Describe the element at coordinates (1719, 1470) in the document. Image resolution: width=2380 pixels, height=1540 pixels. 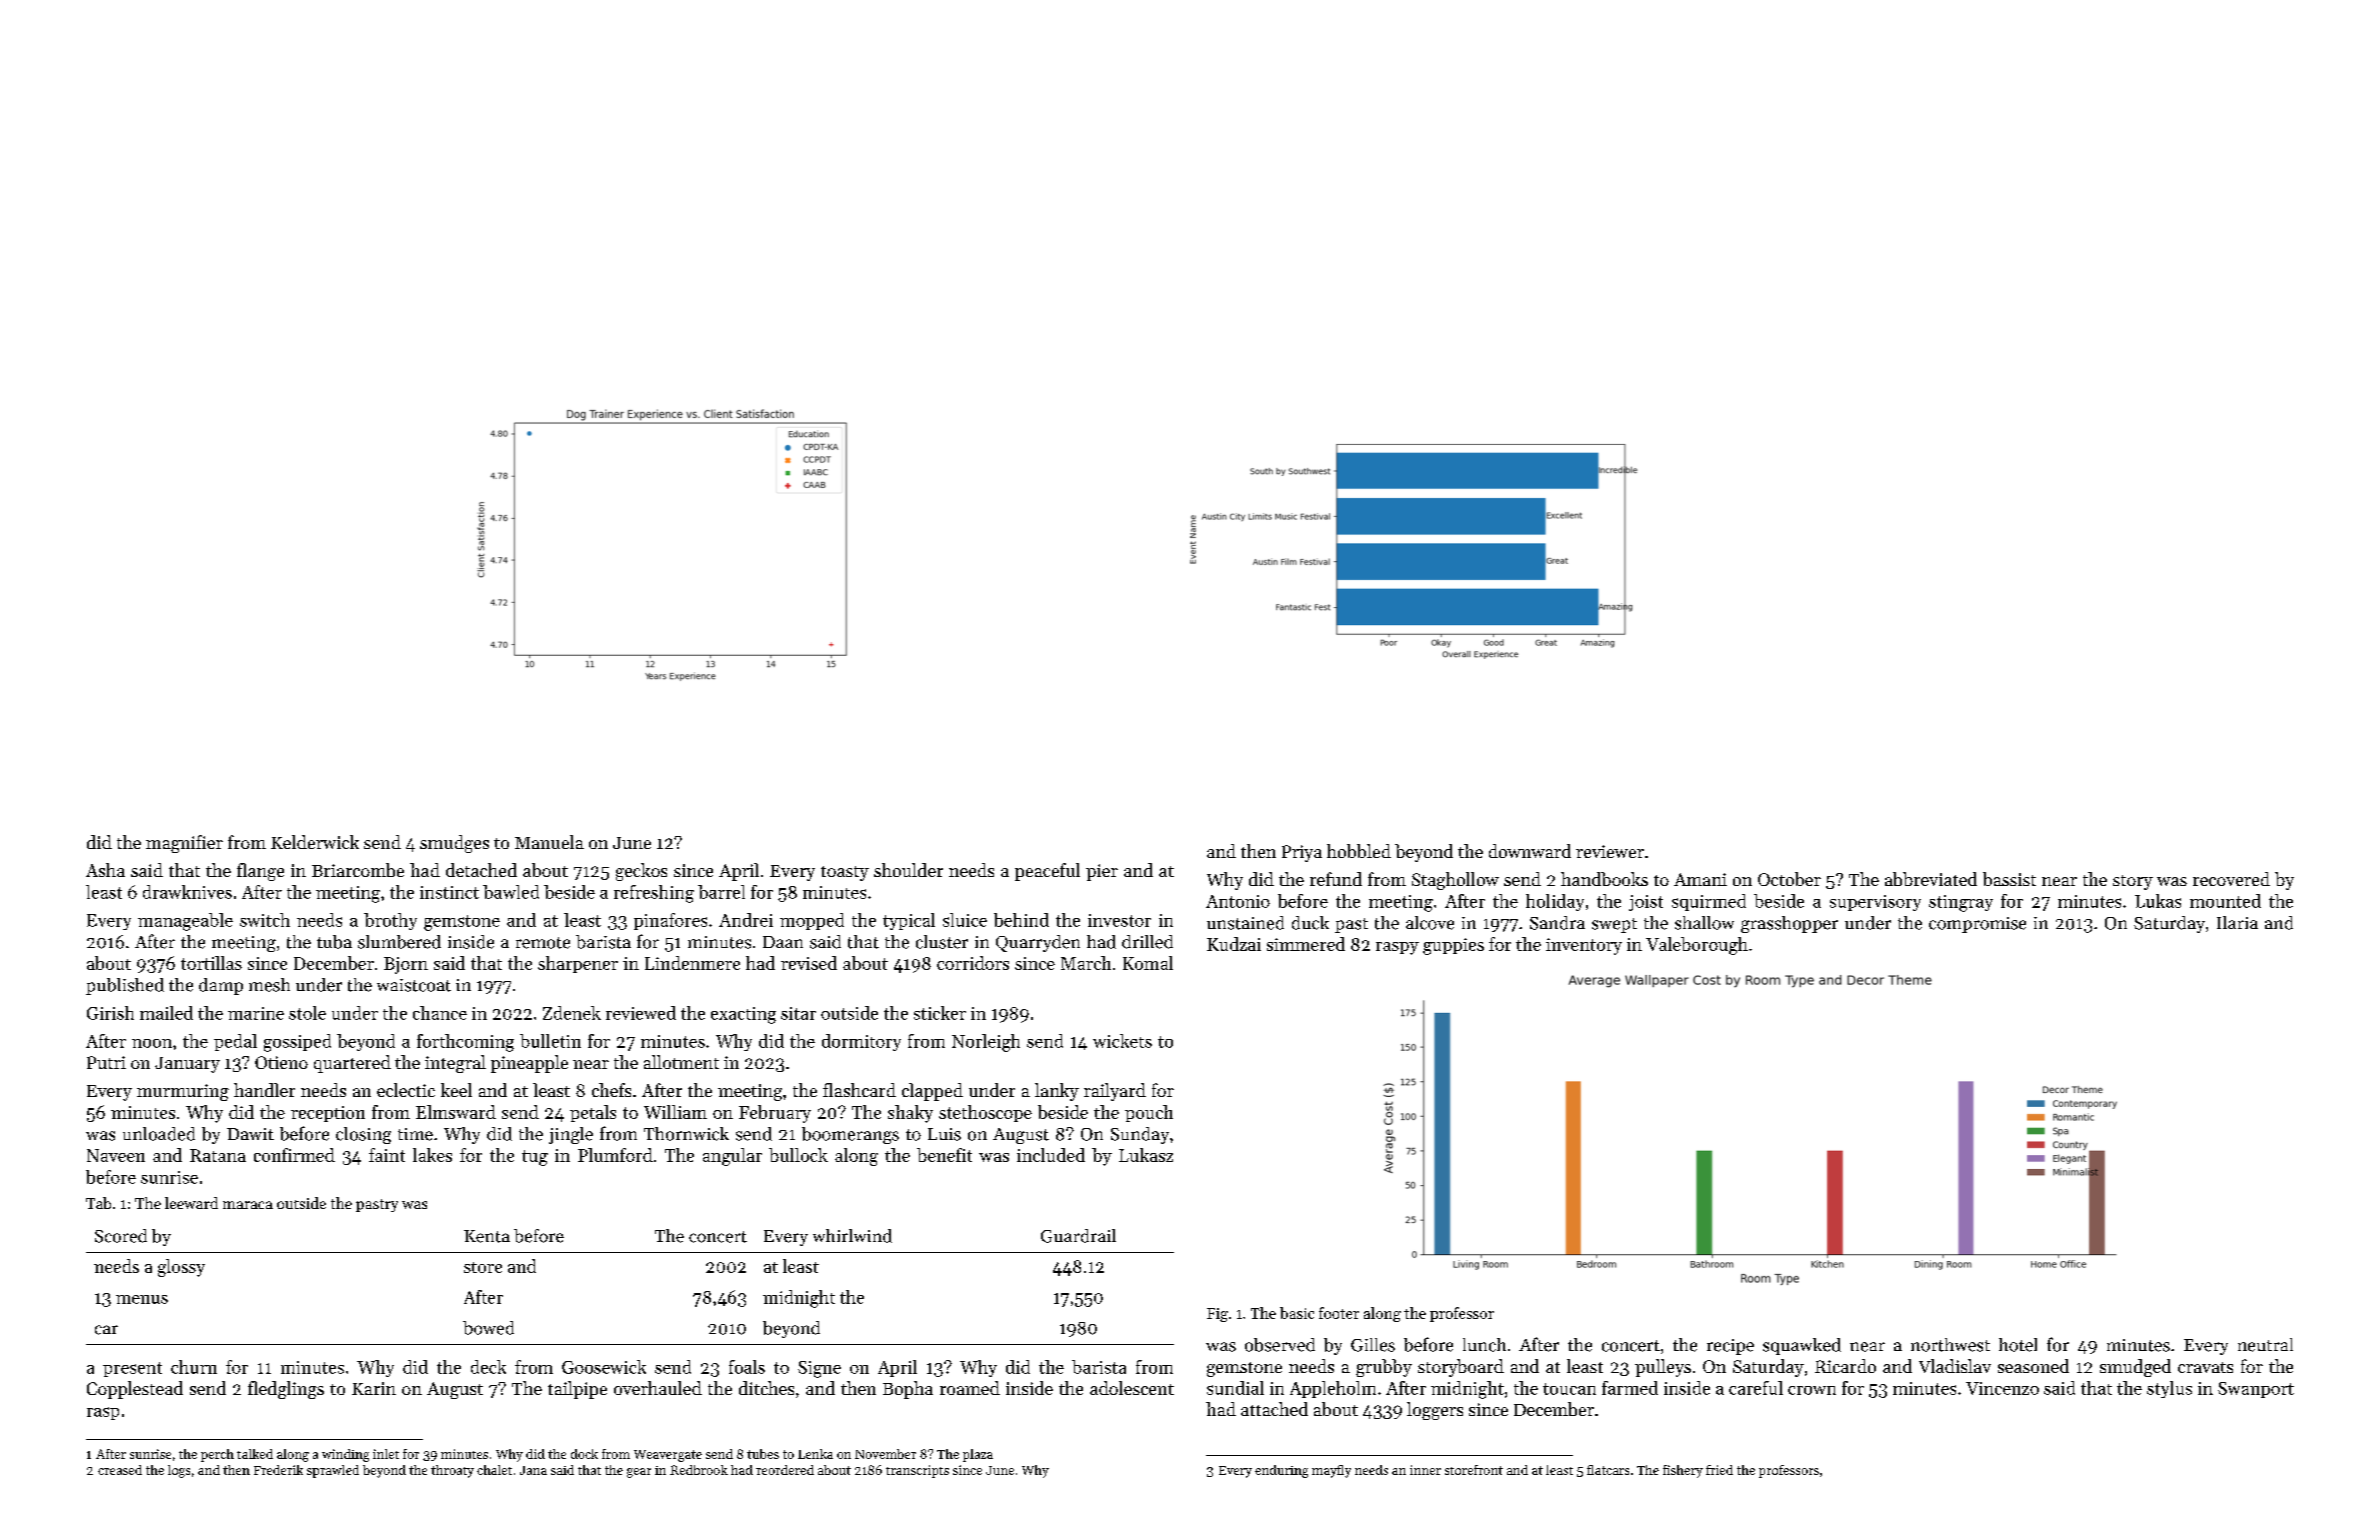
I see `fried` at that location.
